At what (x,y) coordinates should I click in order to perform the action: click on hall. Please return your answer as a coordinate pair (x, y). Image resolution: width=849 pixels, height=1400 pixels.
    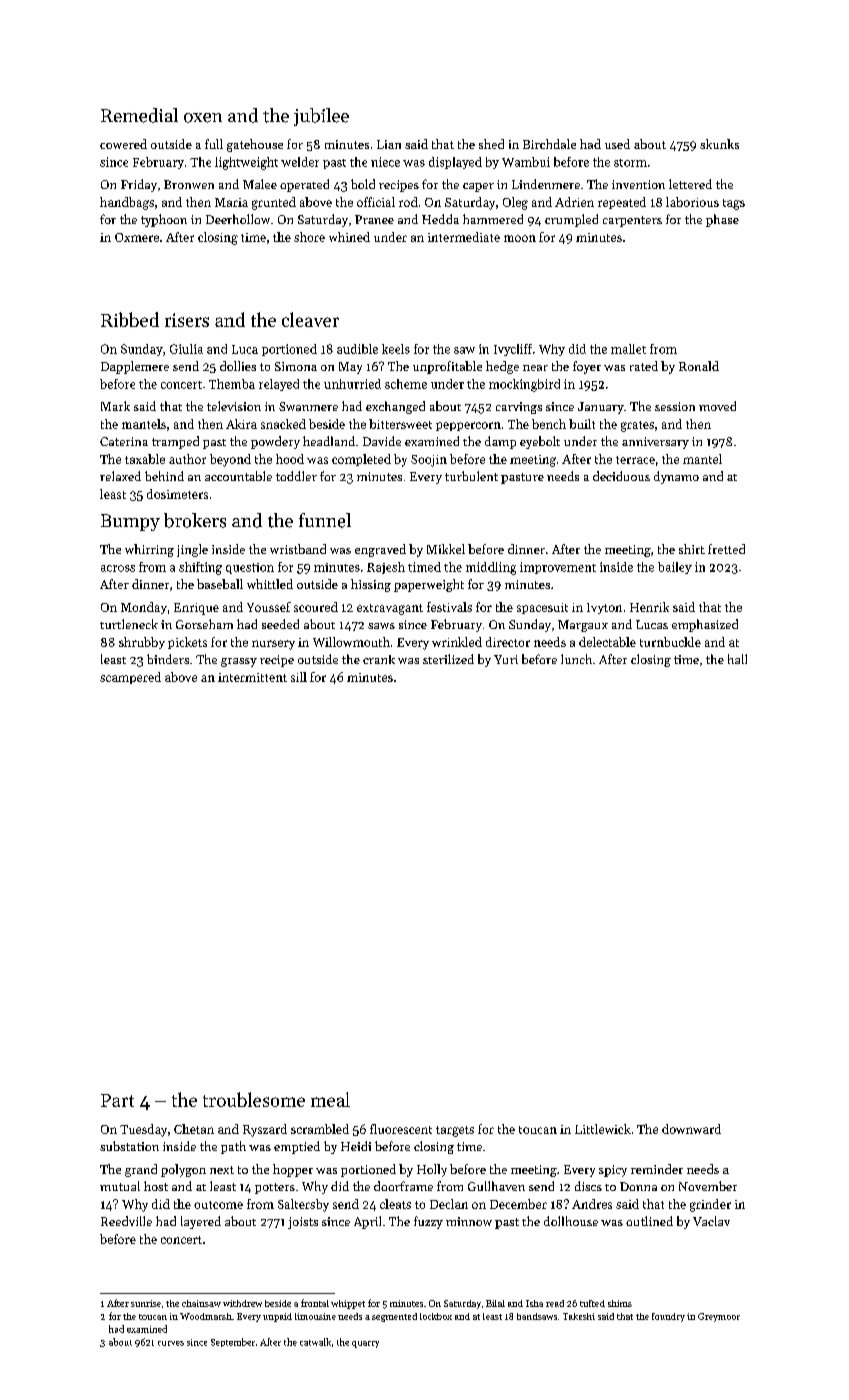
    Looking at the image, I should click on (737, 659).
